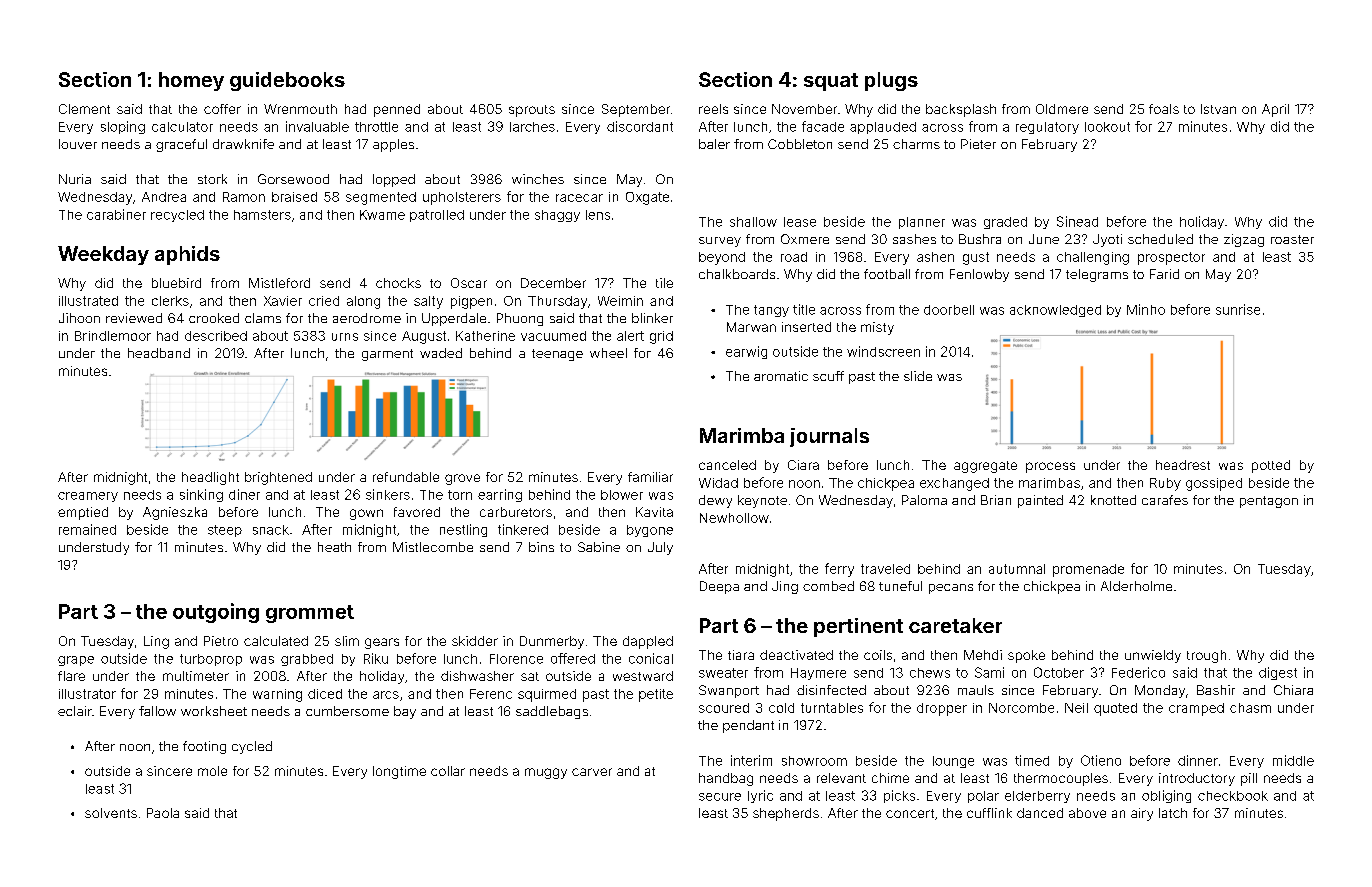 The height and width of the image is (887, 1372). Describe the element at coordinates (491, 694) in the image. I see `Ferenc` at that location.
